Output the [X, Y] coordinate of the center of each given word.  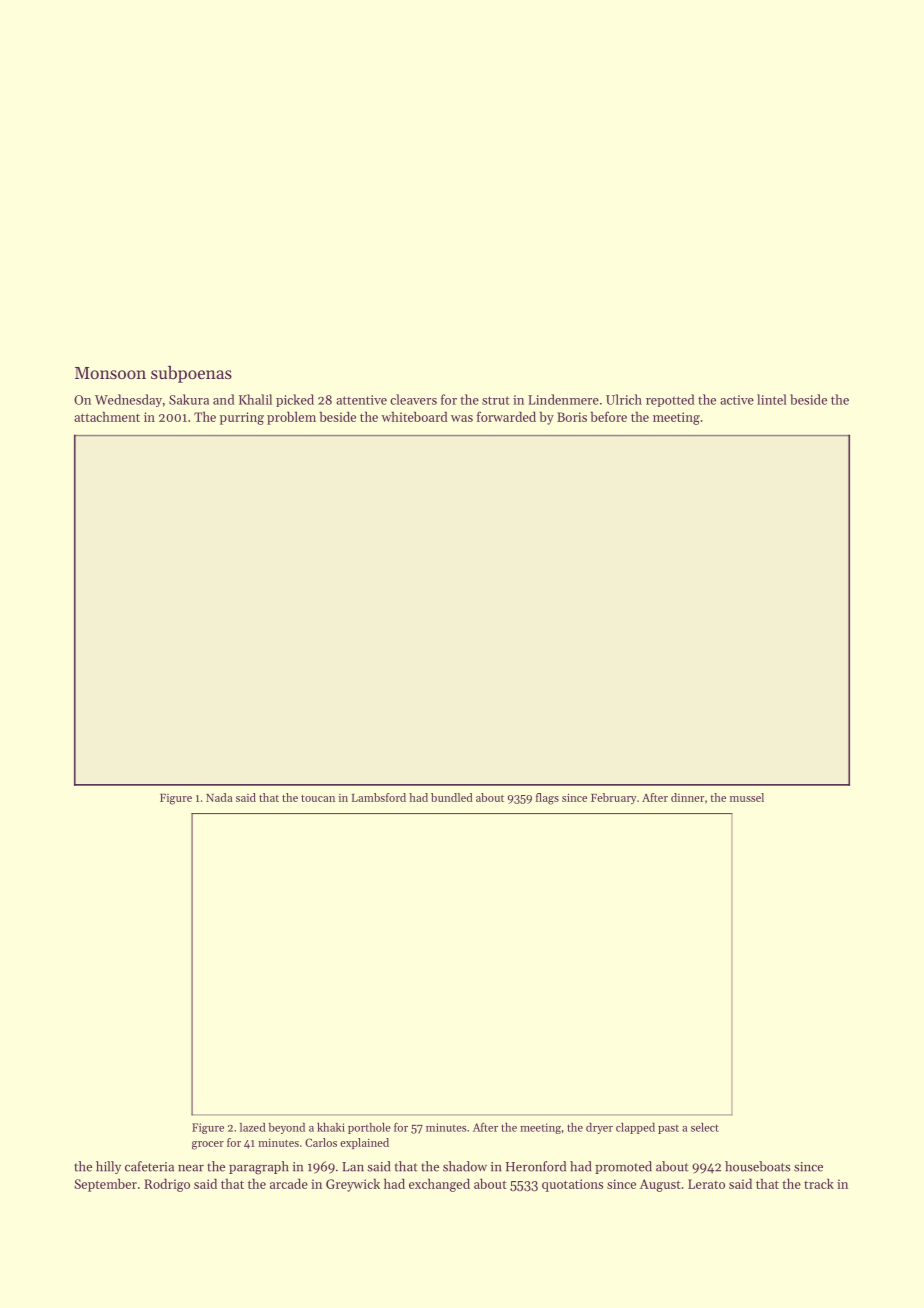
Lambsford [379, 797]
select [705, 1127]
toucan [318, 798]
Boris [572, 417]
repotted [670, 400]
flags [547, 799]
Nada [219, 797]
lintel [772, 399]
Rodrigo [167, 1185]
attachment [107, 416]
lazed [253, 1127]
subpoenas [191, 374]
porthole [369, 1128]
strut [496, 400]
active [737, 400]
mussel [747, 797]
